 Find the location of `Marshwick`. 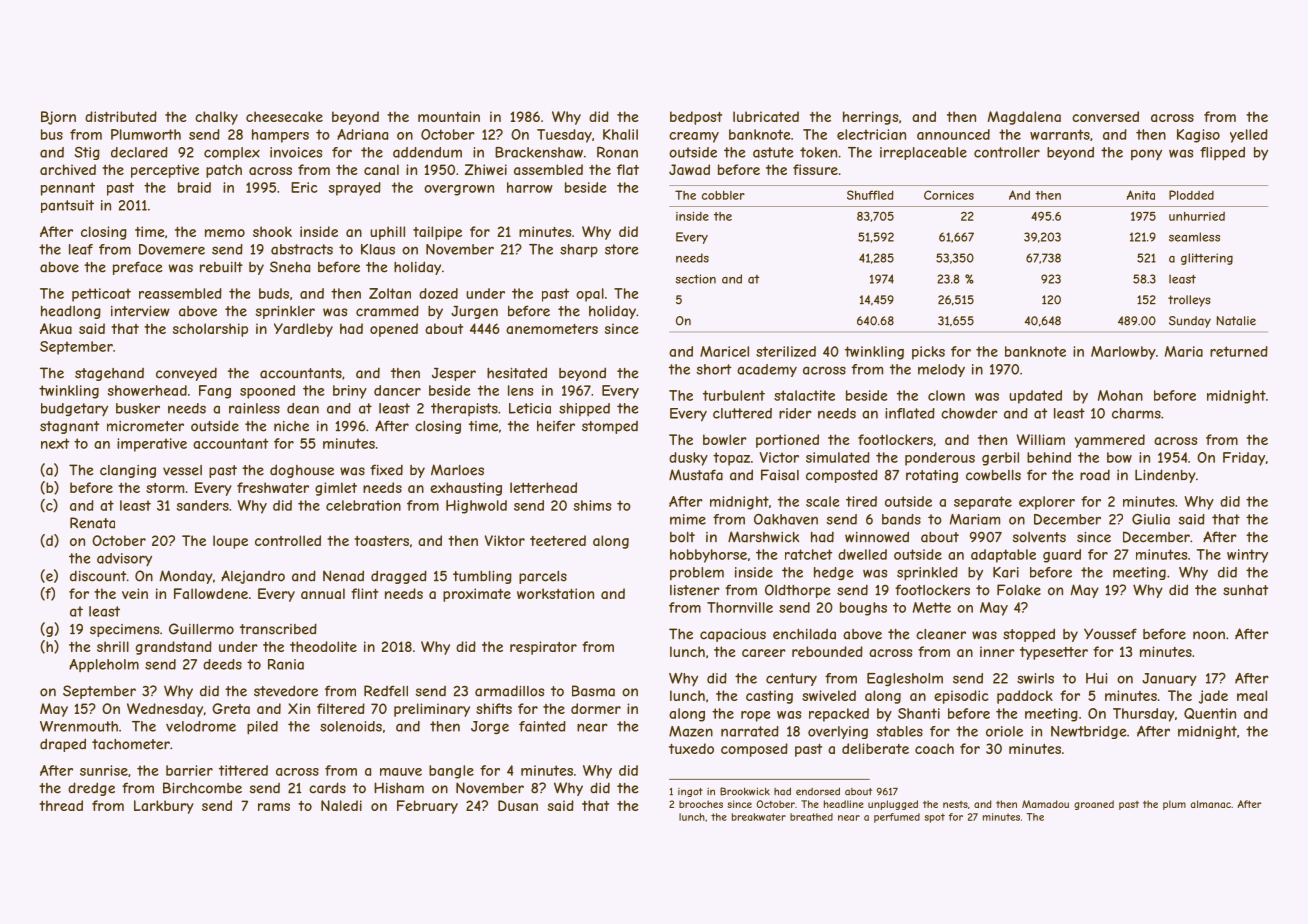

Marshwick is located at coordinates (763, 537).
